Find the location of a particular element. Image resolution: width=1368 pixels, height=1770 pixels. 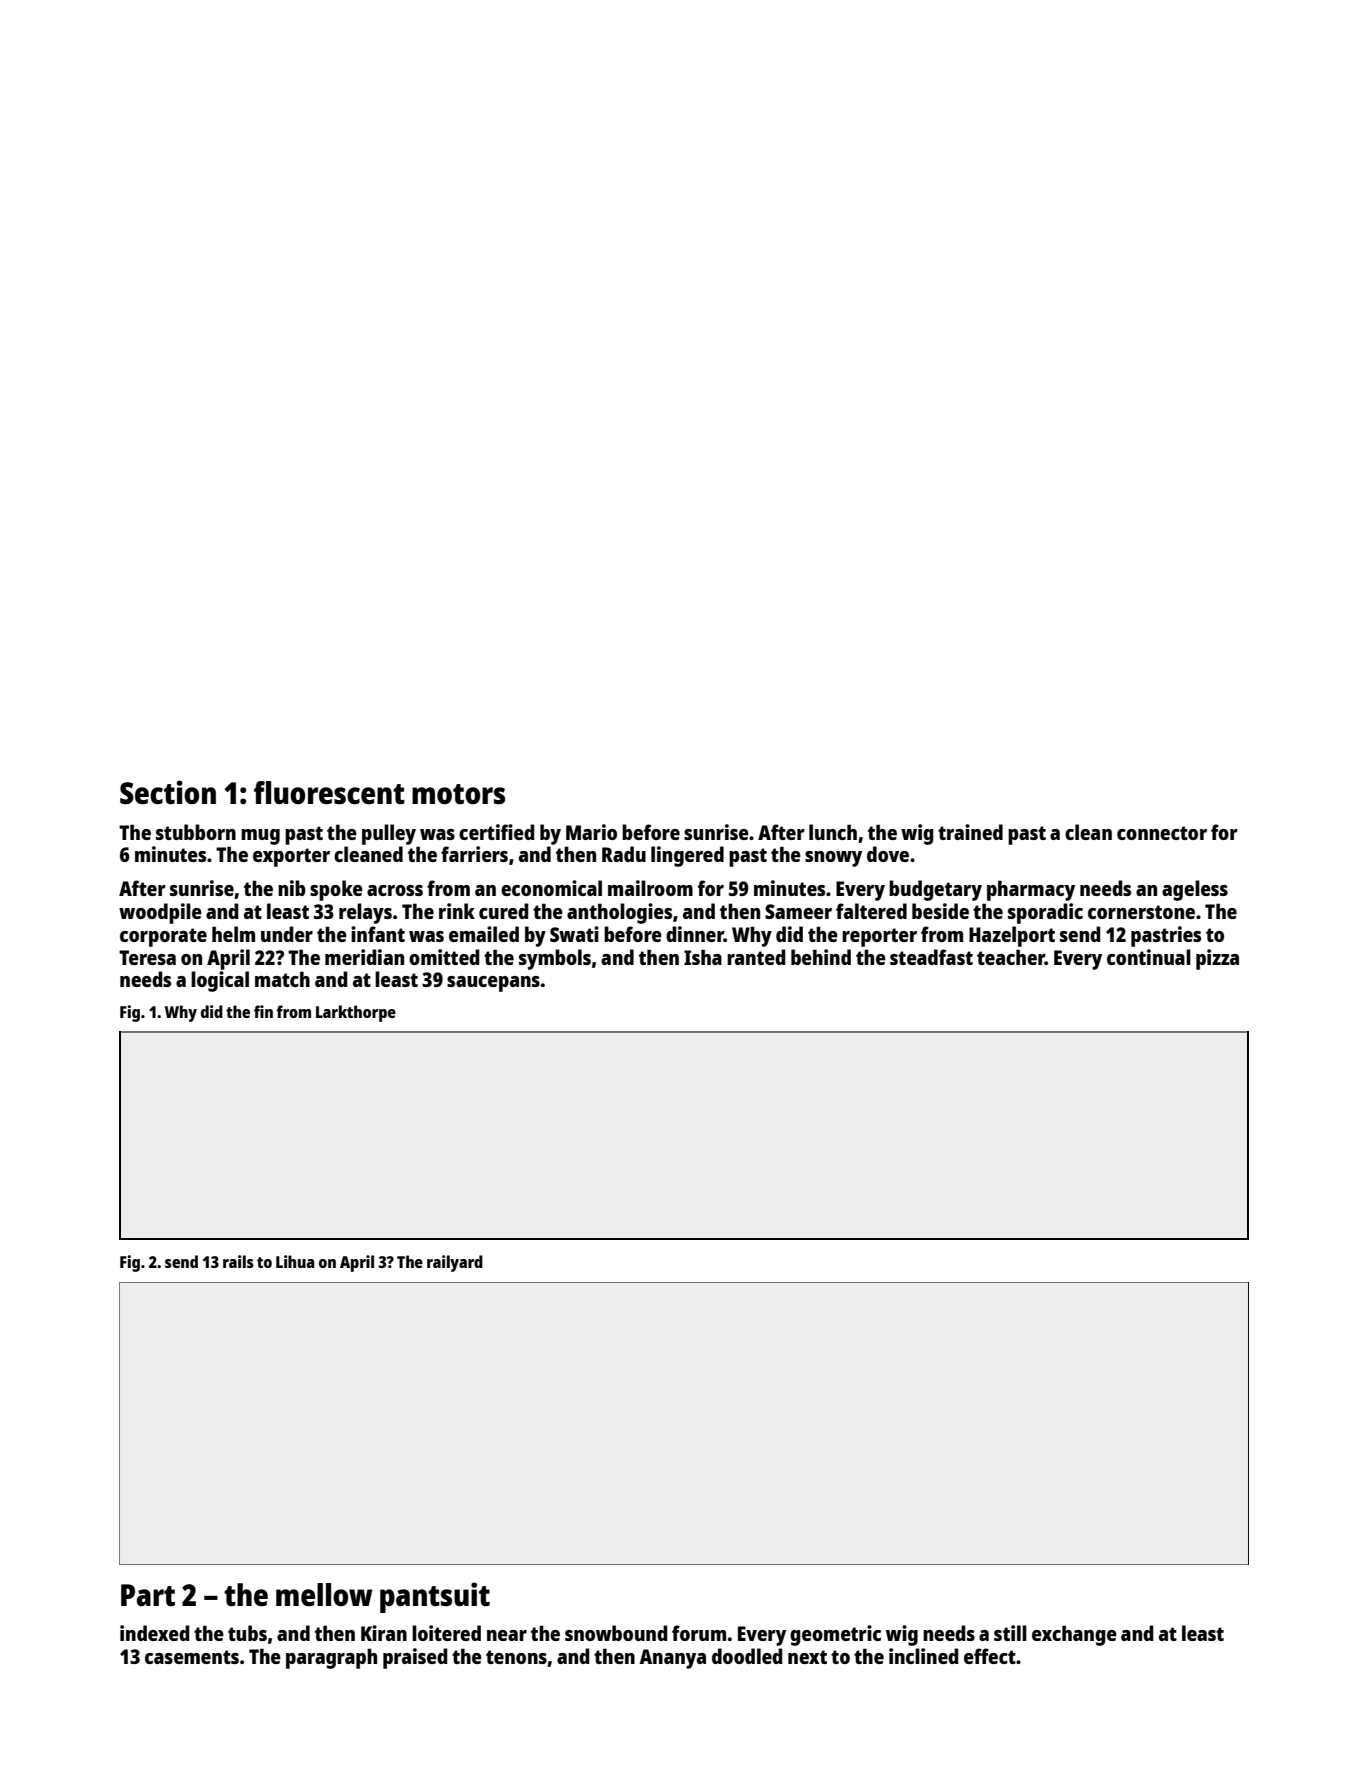

fin is located at coordinates (263, 1011).
